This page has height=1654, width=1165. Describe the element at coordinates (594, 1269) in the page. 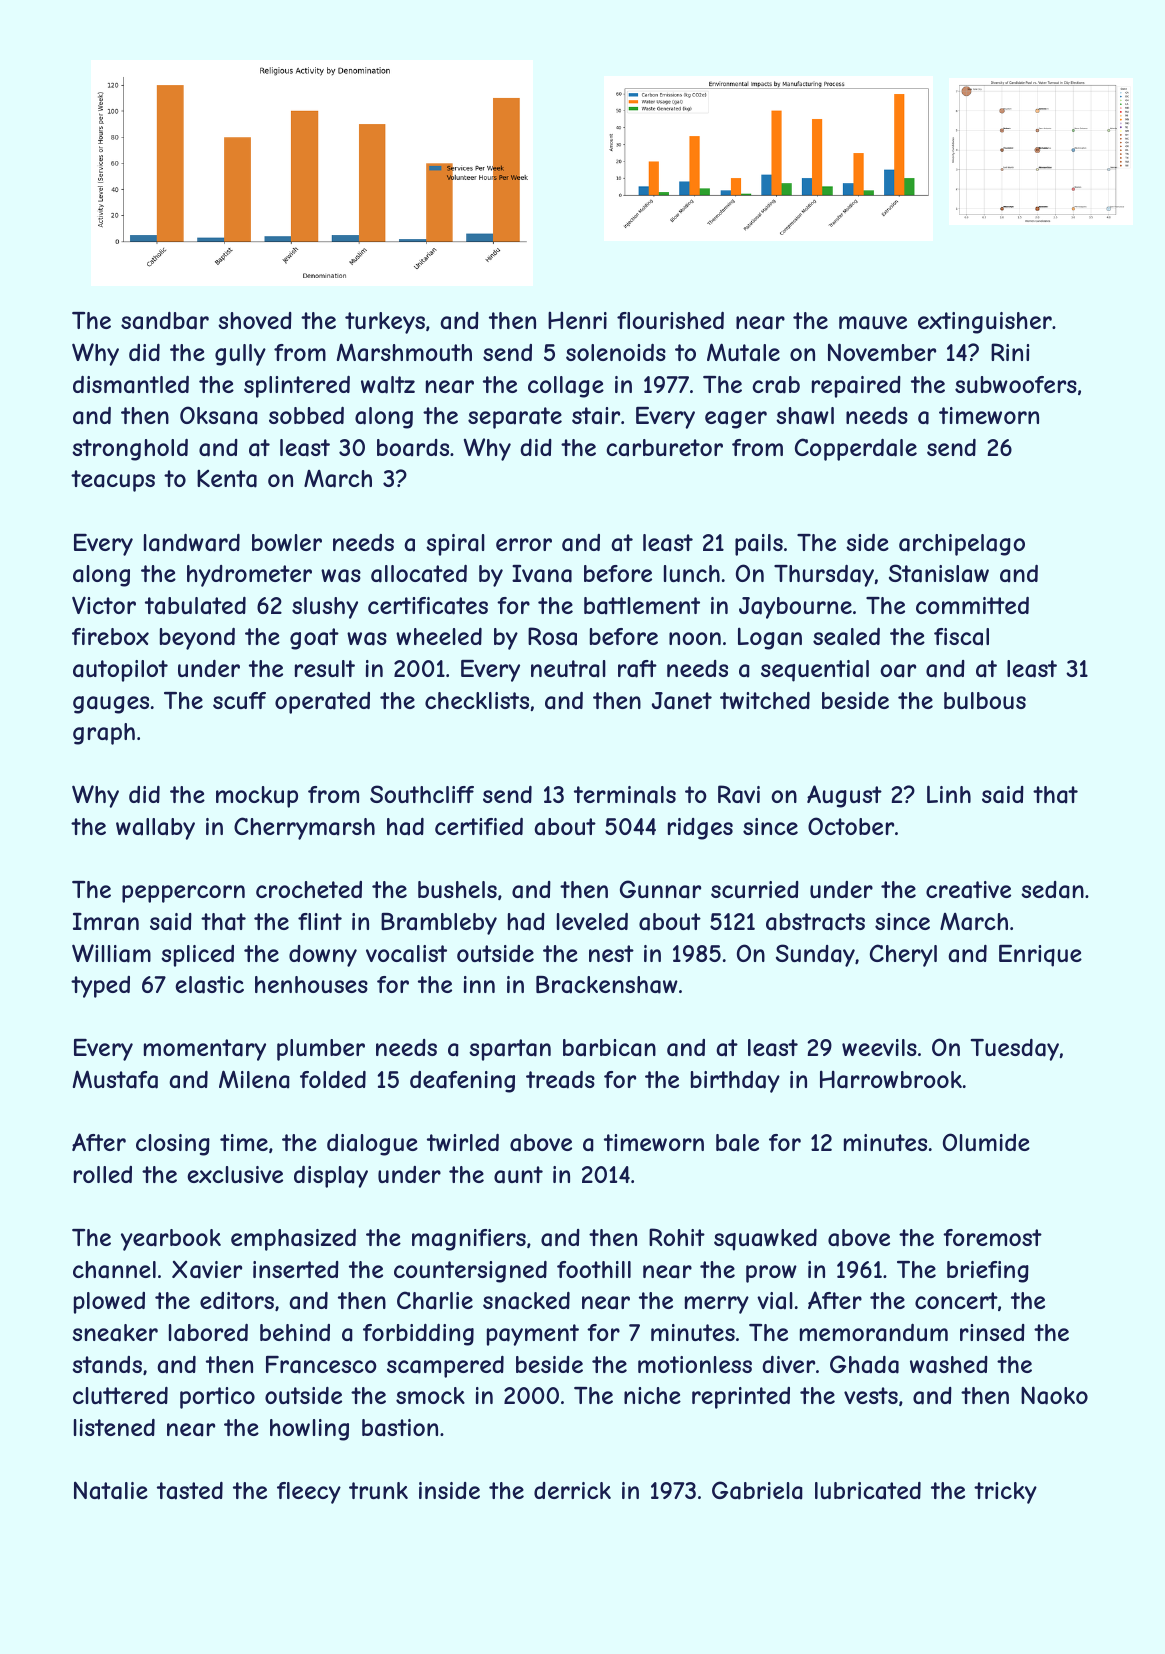

I see `foothill` at that location.
